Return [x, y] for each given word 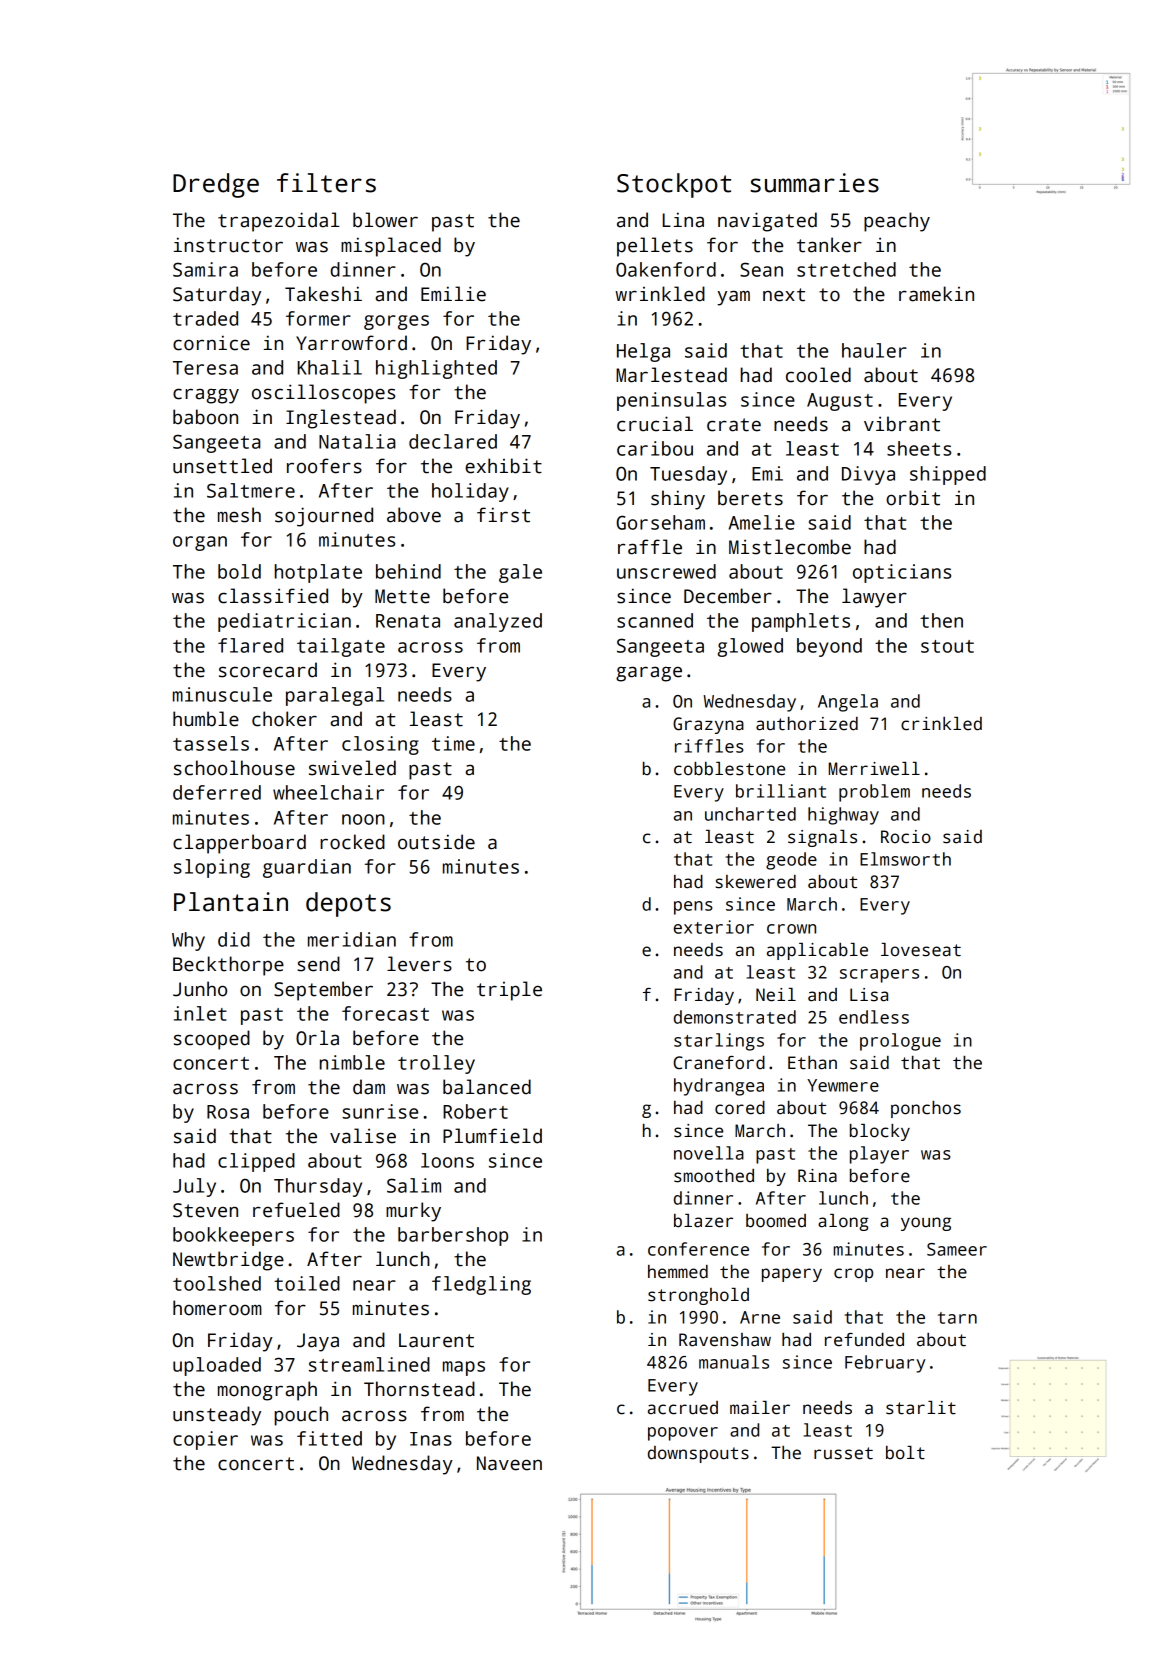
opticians [902, 573]
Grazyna [708, 725]
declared [453, 441]
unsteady [217, 1416]
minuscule [222, 694]
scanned [655, 620]
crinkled [941, 724]
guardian [307, 868]
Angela [848, 703]
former [318, 318]
